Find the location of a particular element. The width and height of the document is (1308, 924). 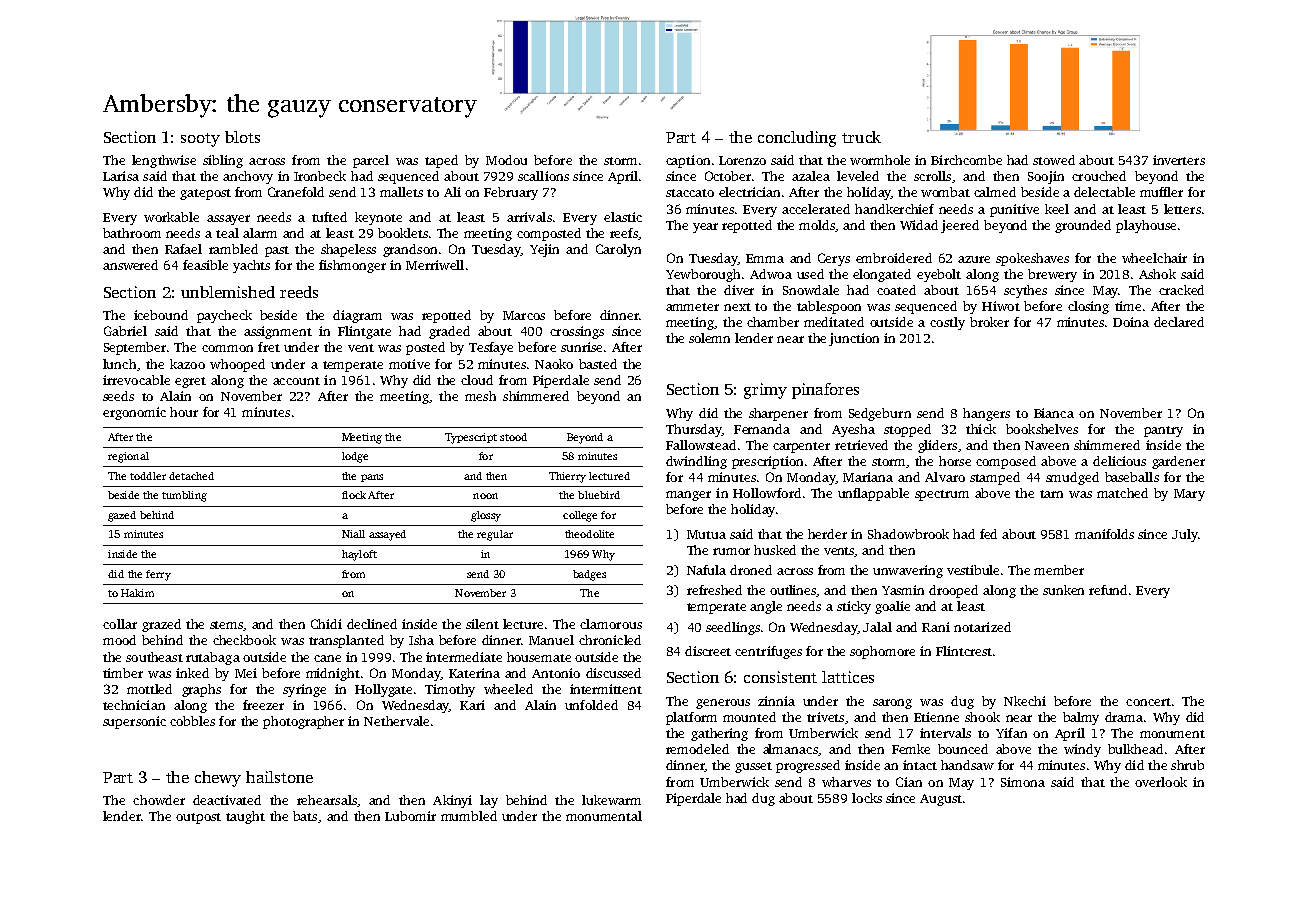

Nethervale is located at coordinates (396, 721).
